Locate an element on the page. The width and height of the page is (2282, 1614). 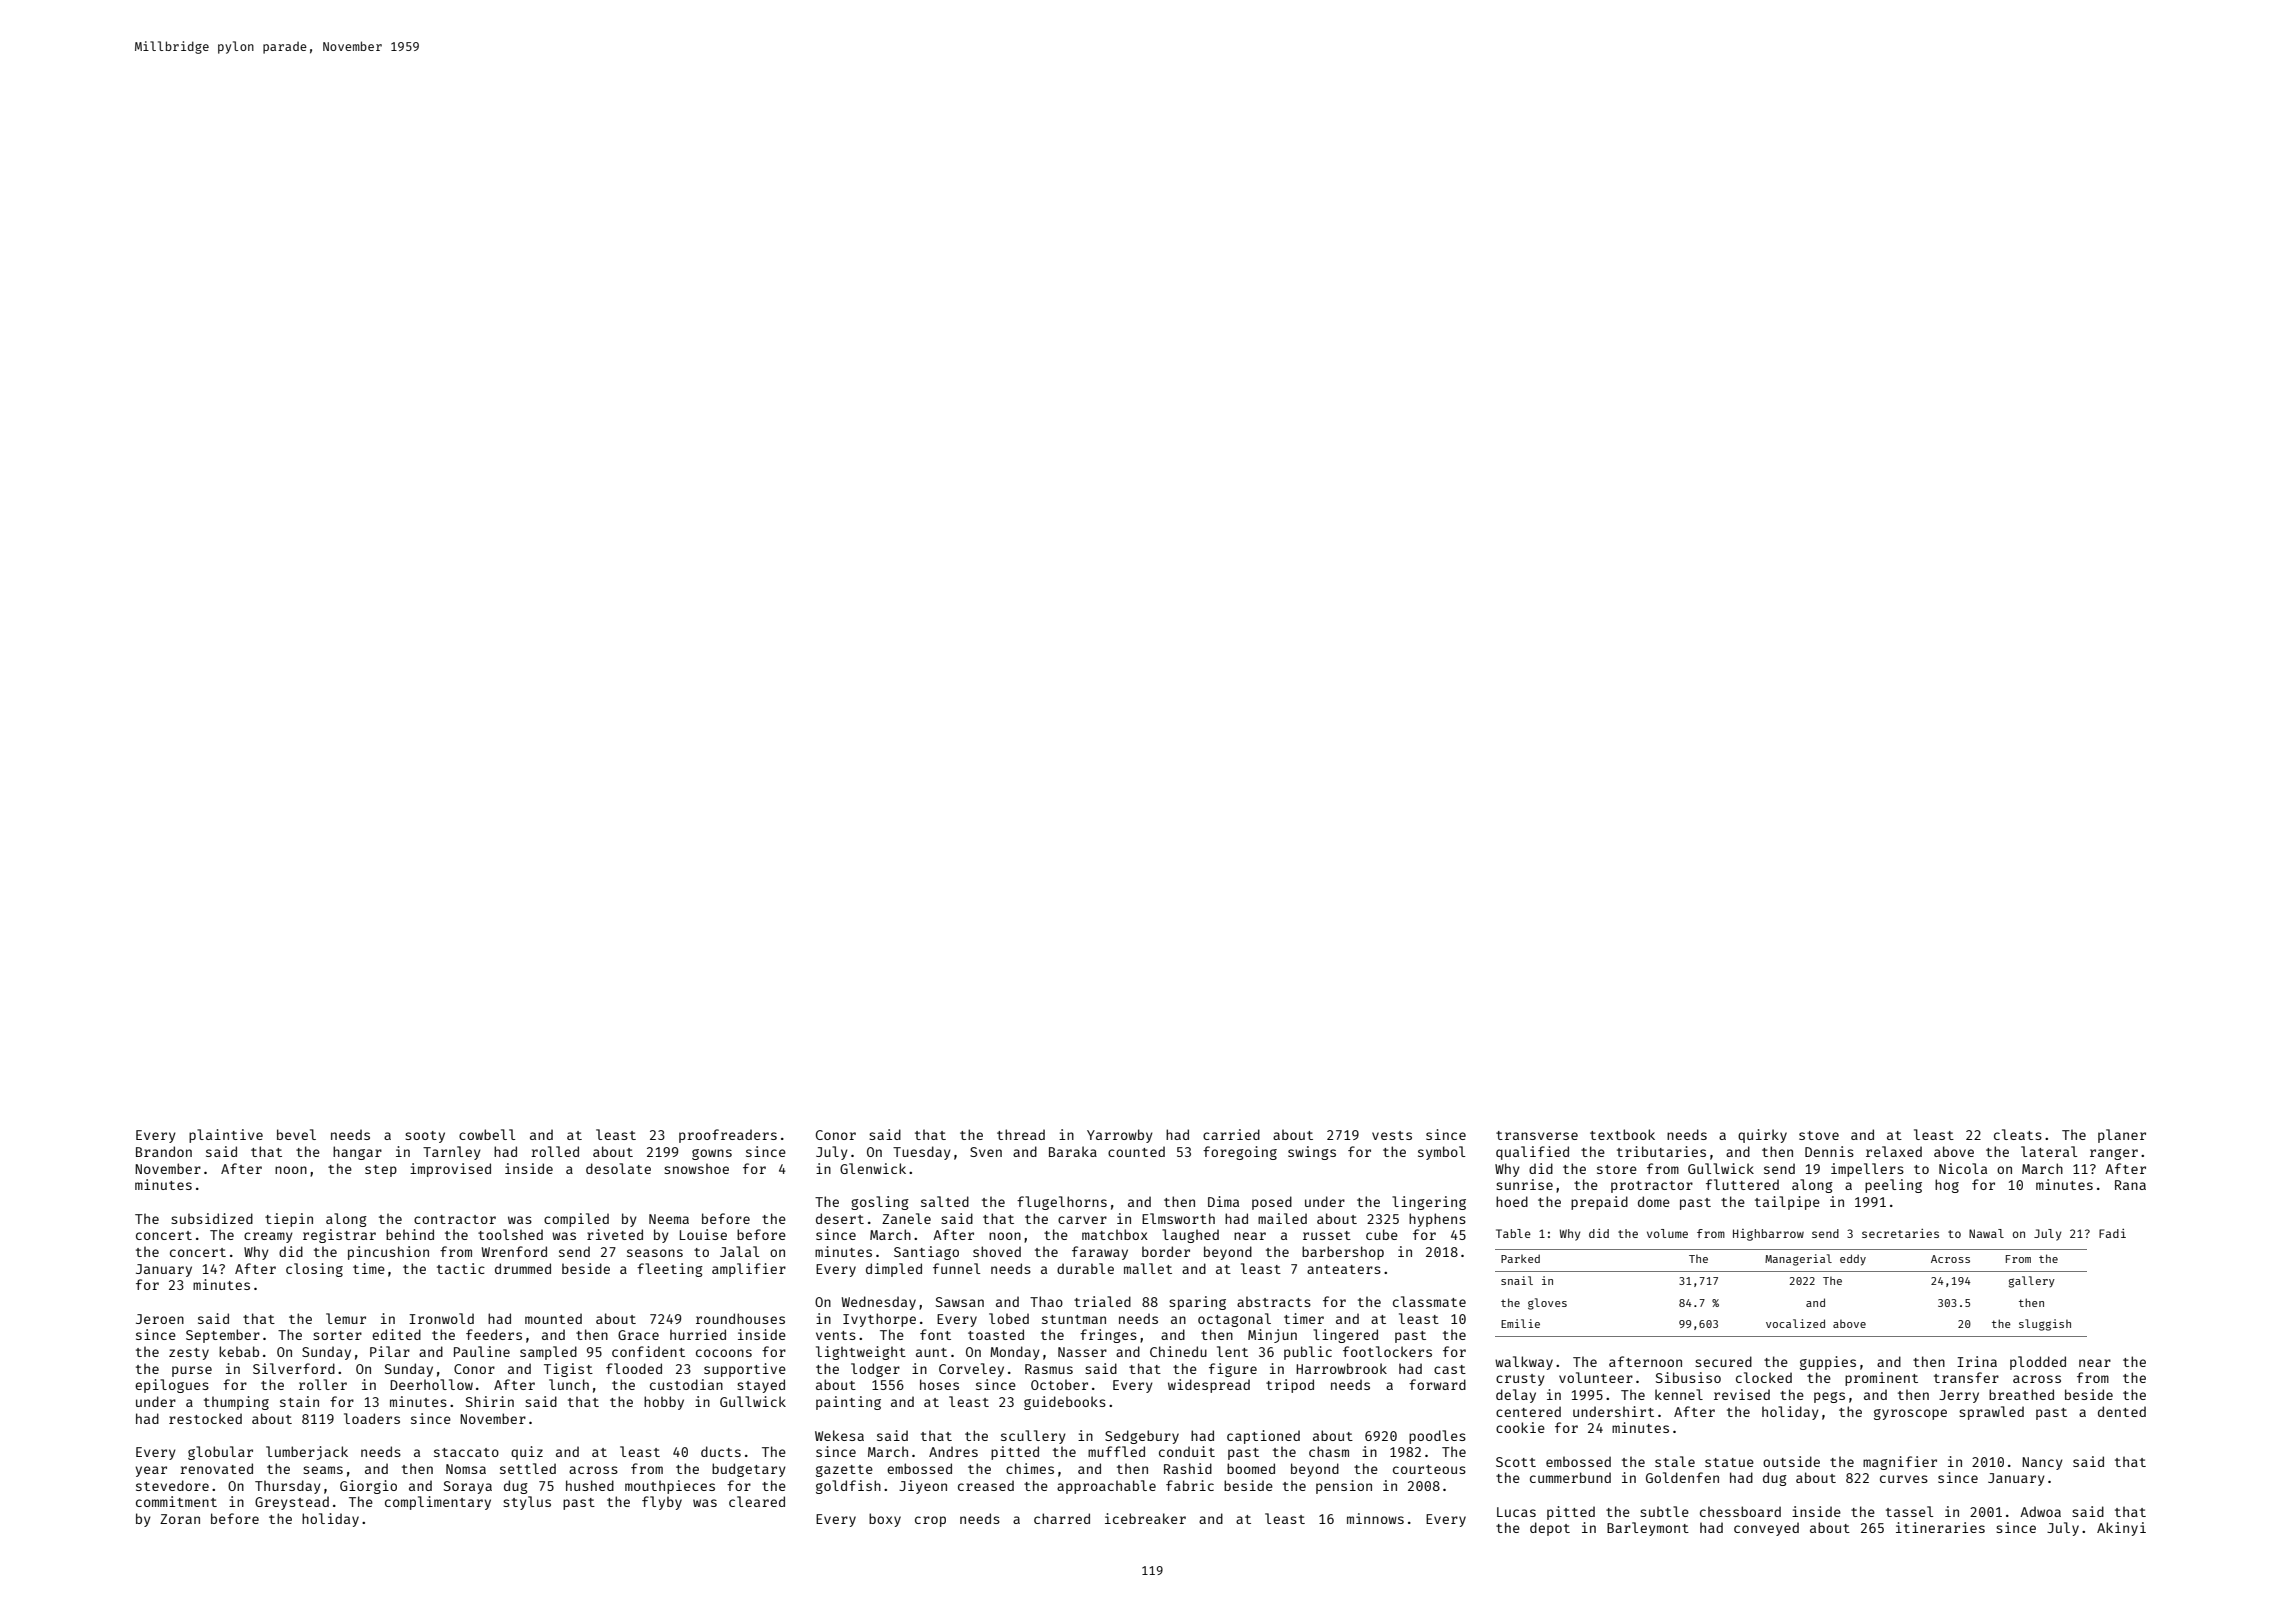
proofreaders is located at coordinates (728, 1136).
